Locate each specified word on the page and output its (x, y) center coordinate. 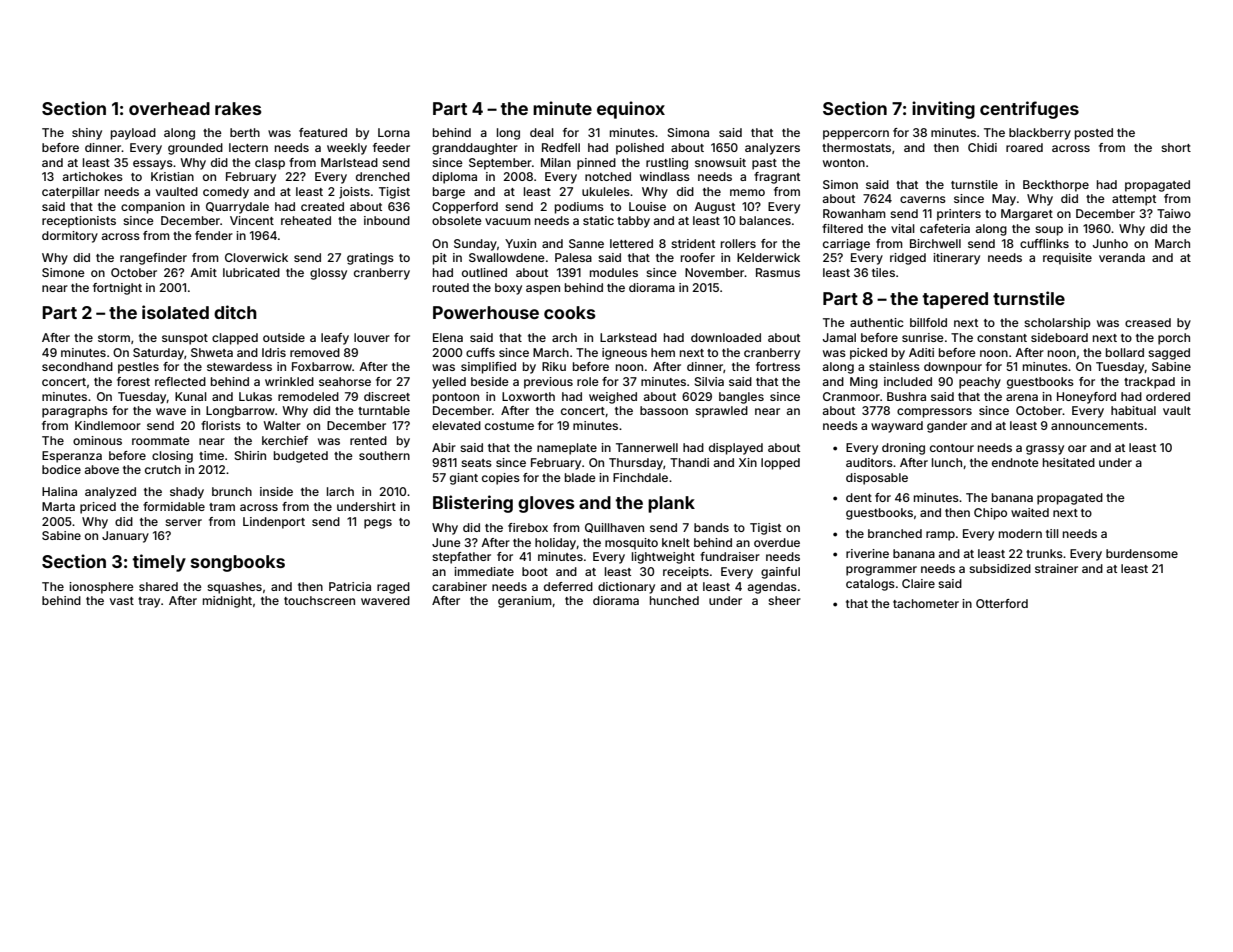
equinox (631, 110)
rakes (238, 108)
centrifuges (1029, 110)
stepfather (461, 558)
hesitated (1069, 462)
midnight (227, 602)
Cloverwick (256, 257)
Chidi (982, 147)
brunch (232, 491)
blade (580, 477)
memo (747, 192)
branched (895, 533)
